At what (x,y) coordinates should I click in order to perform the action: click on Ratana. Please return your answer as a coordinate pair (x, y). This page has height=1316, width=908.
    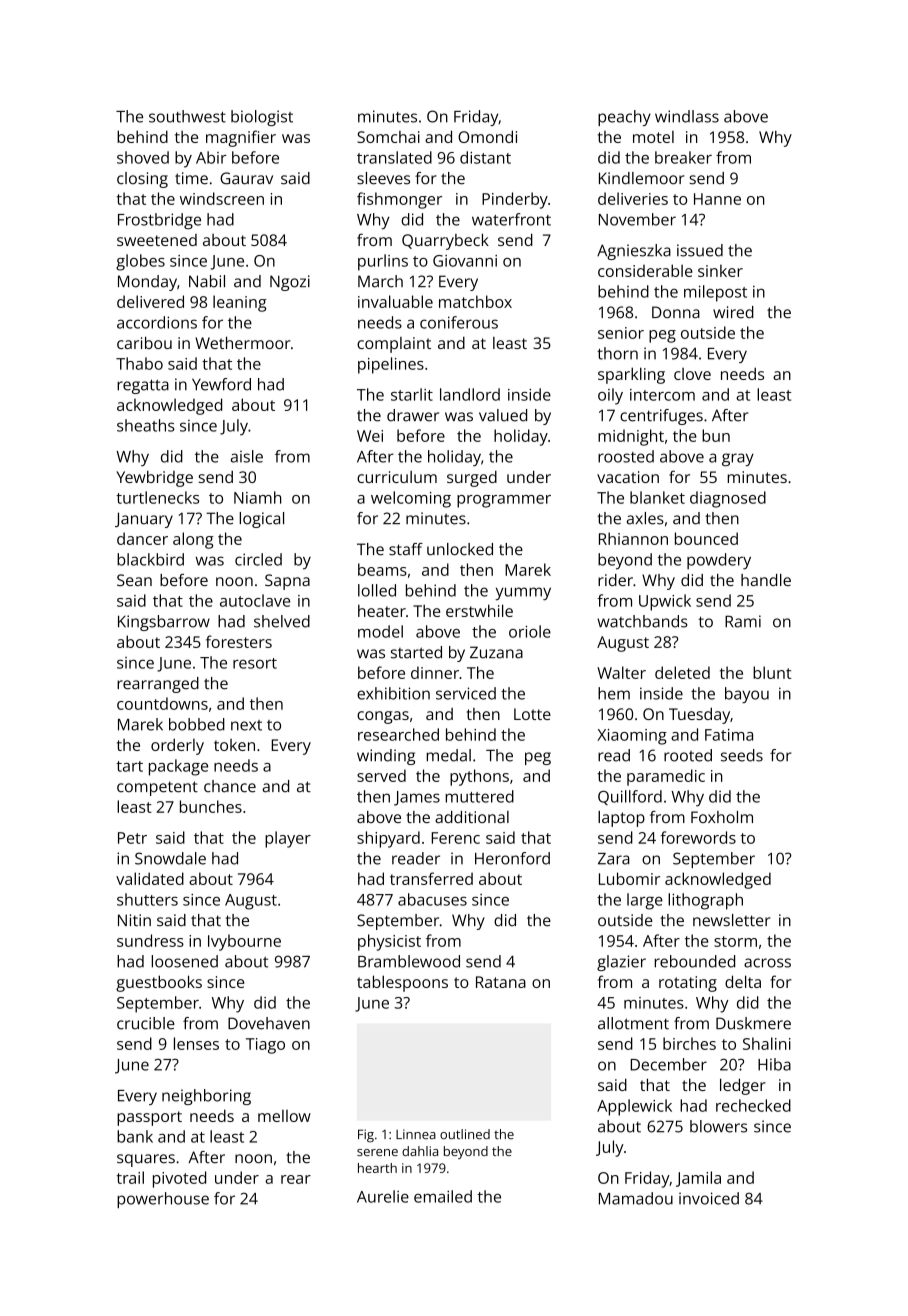
    Looking at the image, I should click on (501, 982).
